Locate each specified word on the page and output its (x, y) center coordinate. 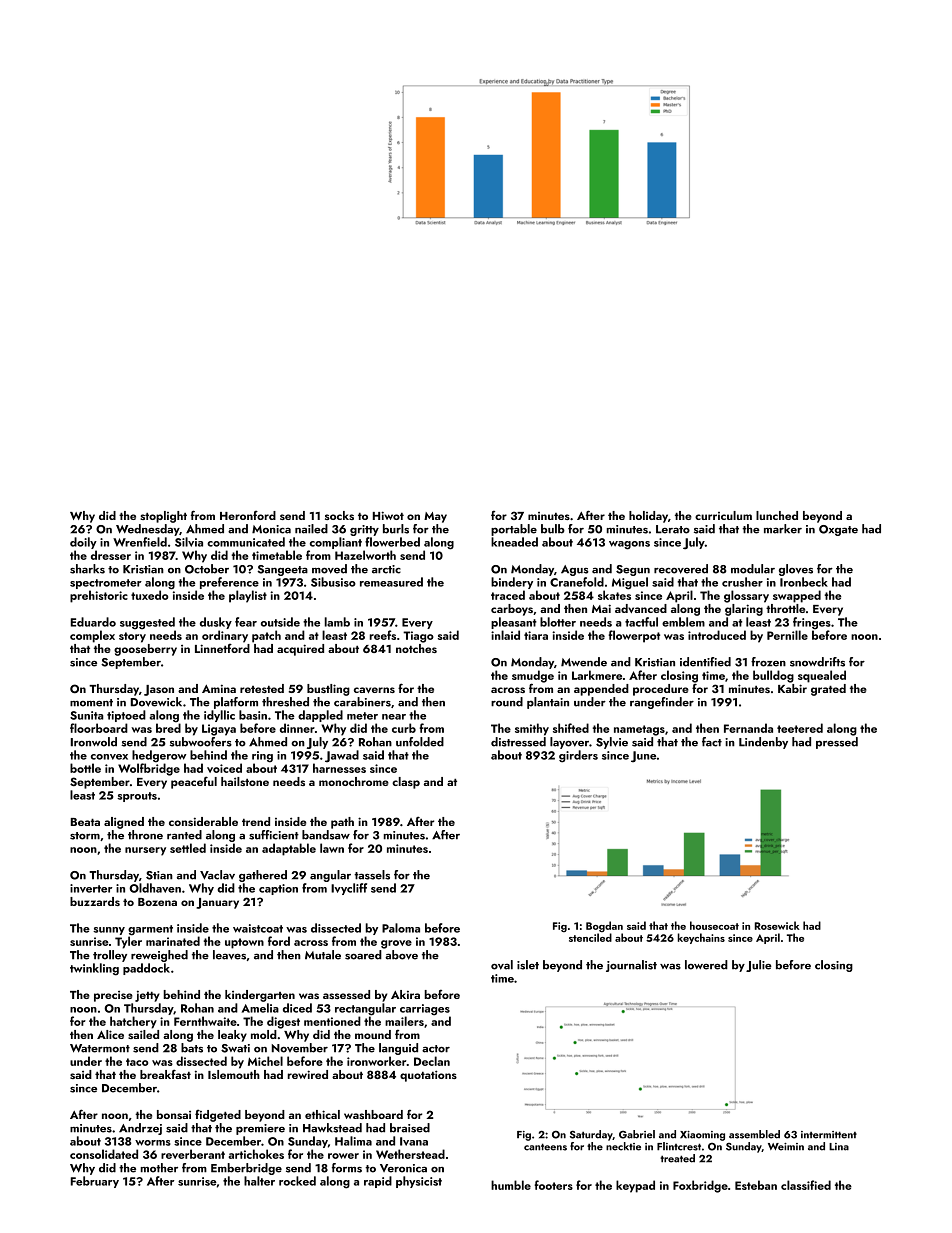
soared (363, 955)
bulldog (773, 676)
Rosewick (777, 925)
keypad (635, 1186)
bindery (512, 583)
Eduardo (93, 622)
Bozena (157, 902)
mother (159, 1168)
